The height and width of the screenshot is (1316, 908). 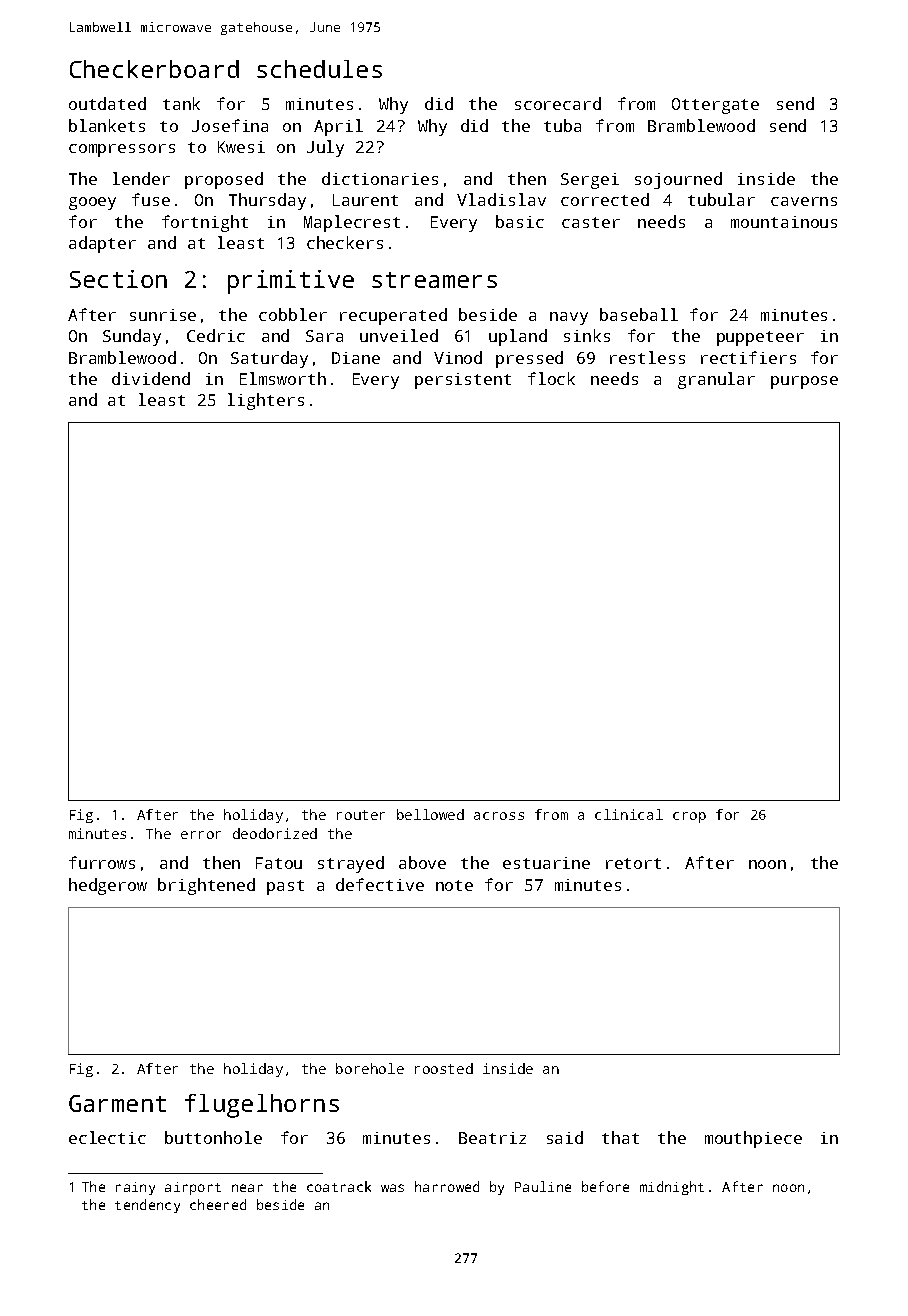 I want to click on flugelhorns, so click(x=262, y=1106).
